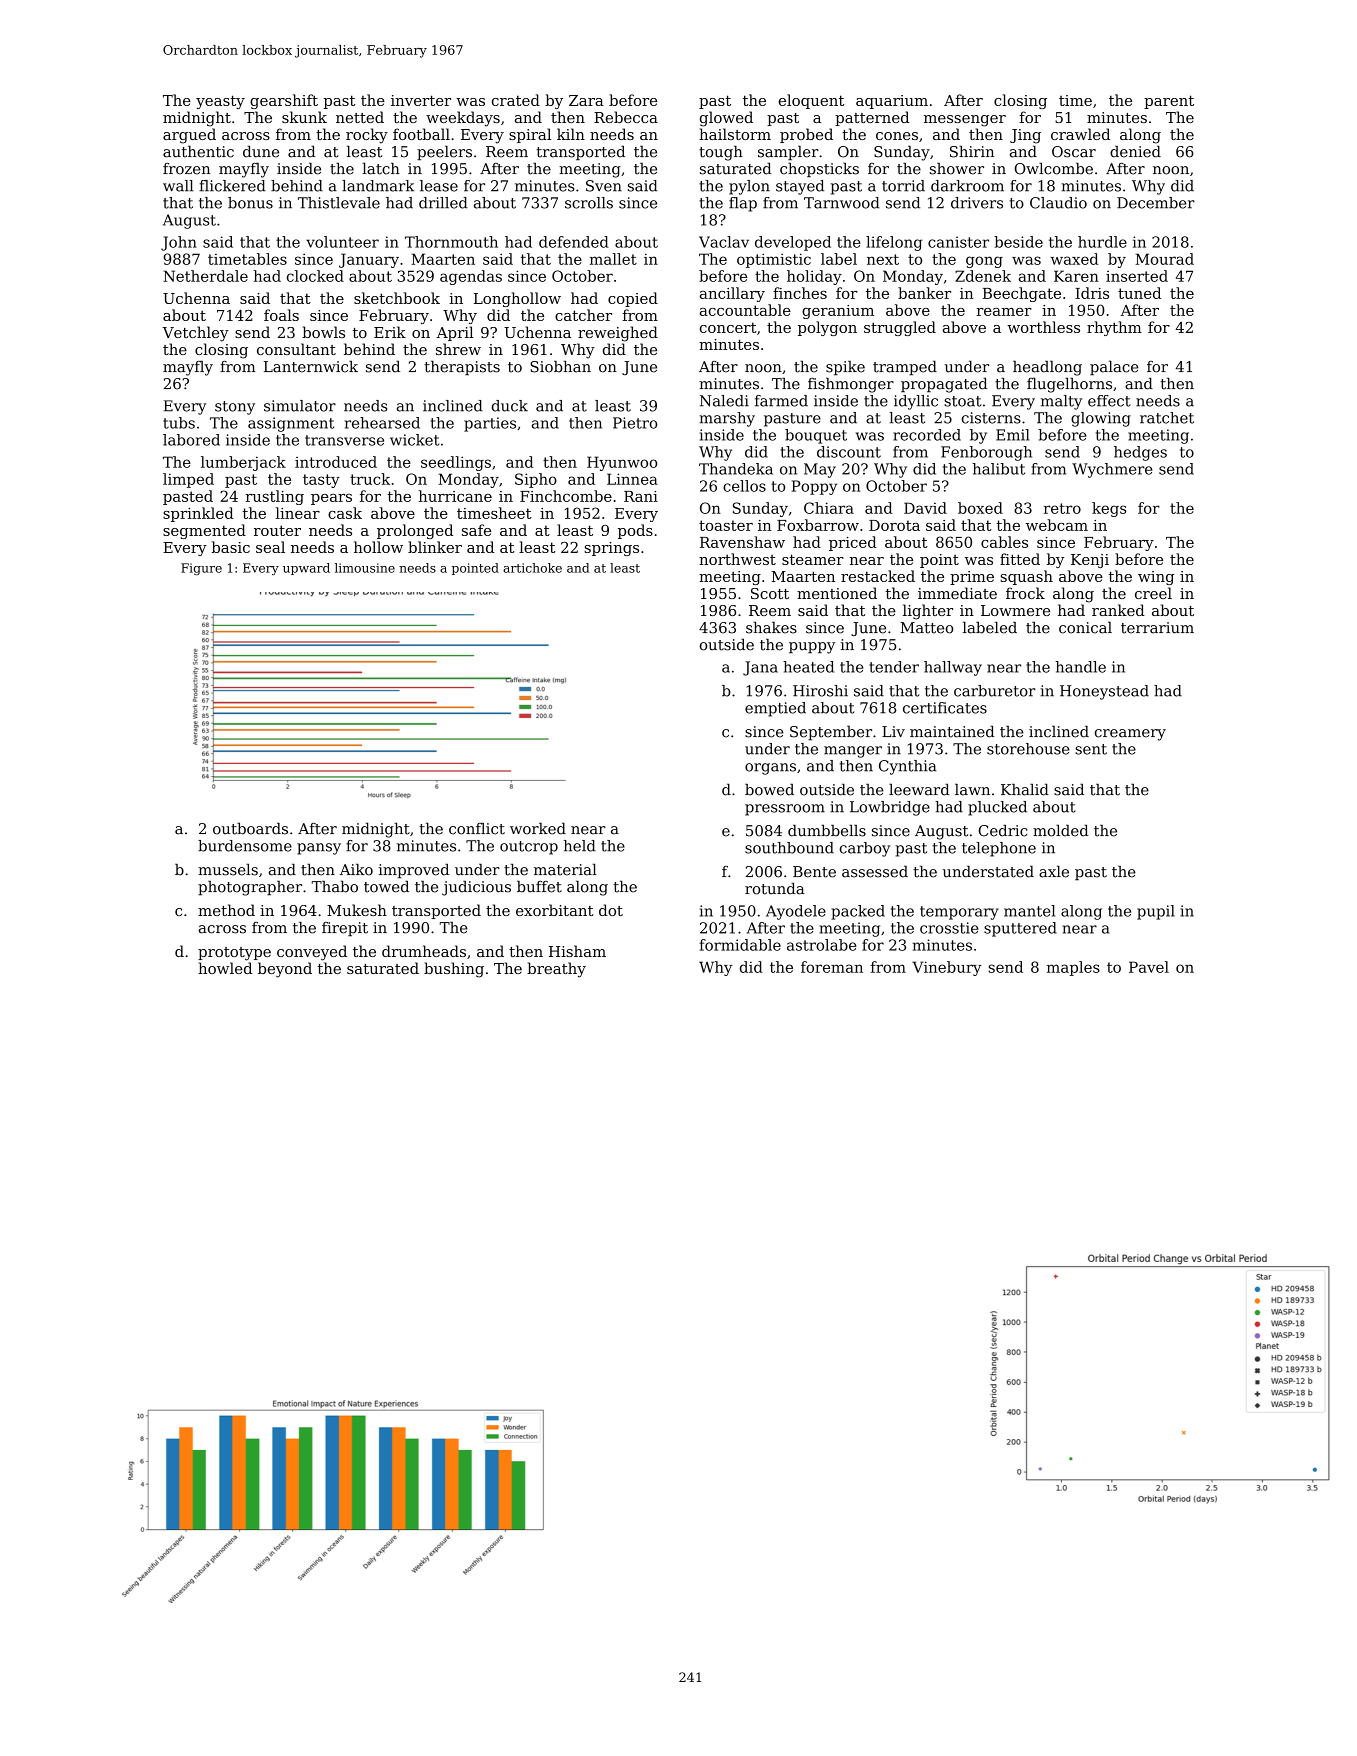 This screenshot has width=1357, height=1756. What do you see at coordinates (560, 366) in the screenshot?
I see `Siobhan` at bounding box center [560, 366].
